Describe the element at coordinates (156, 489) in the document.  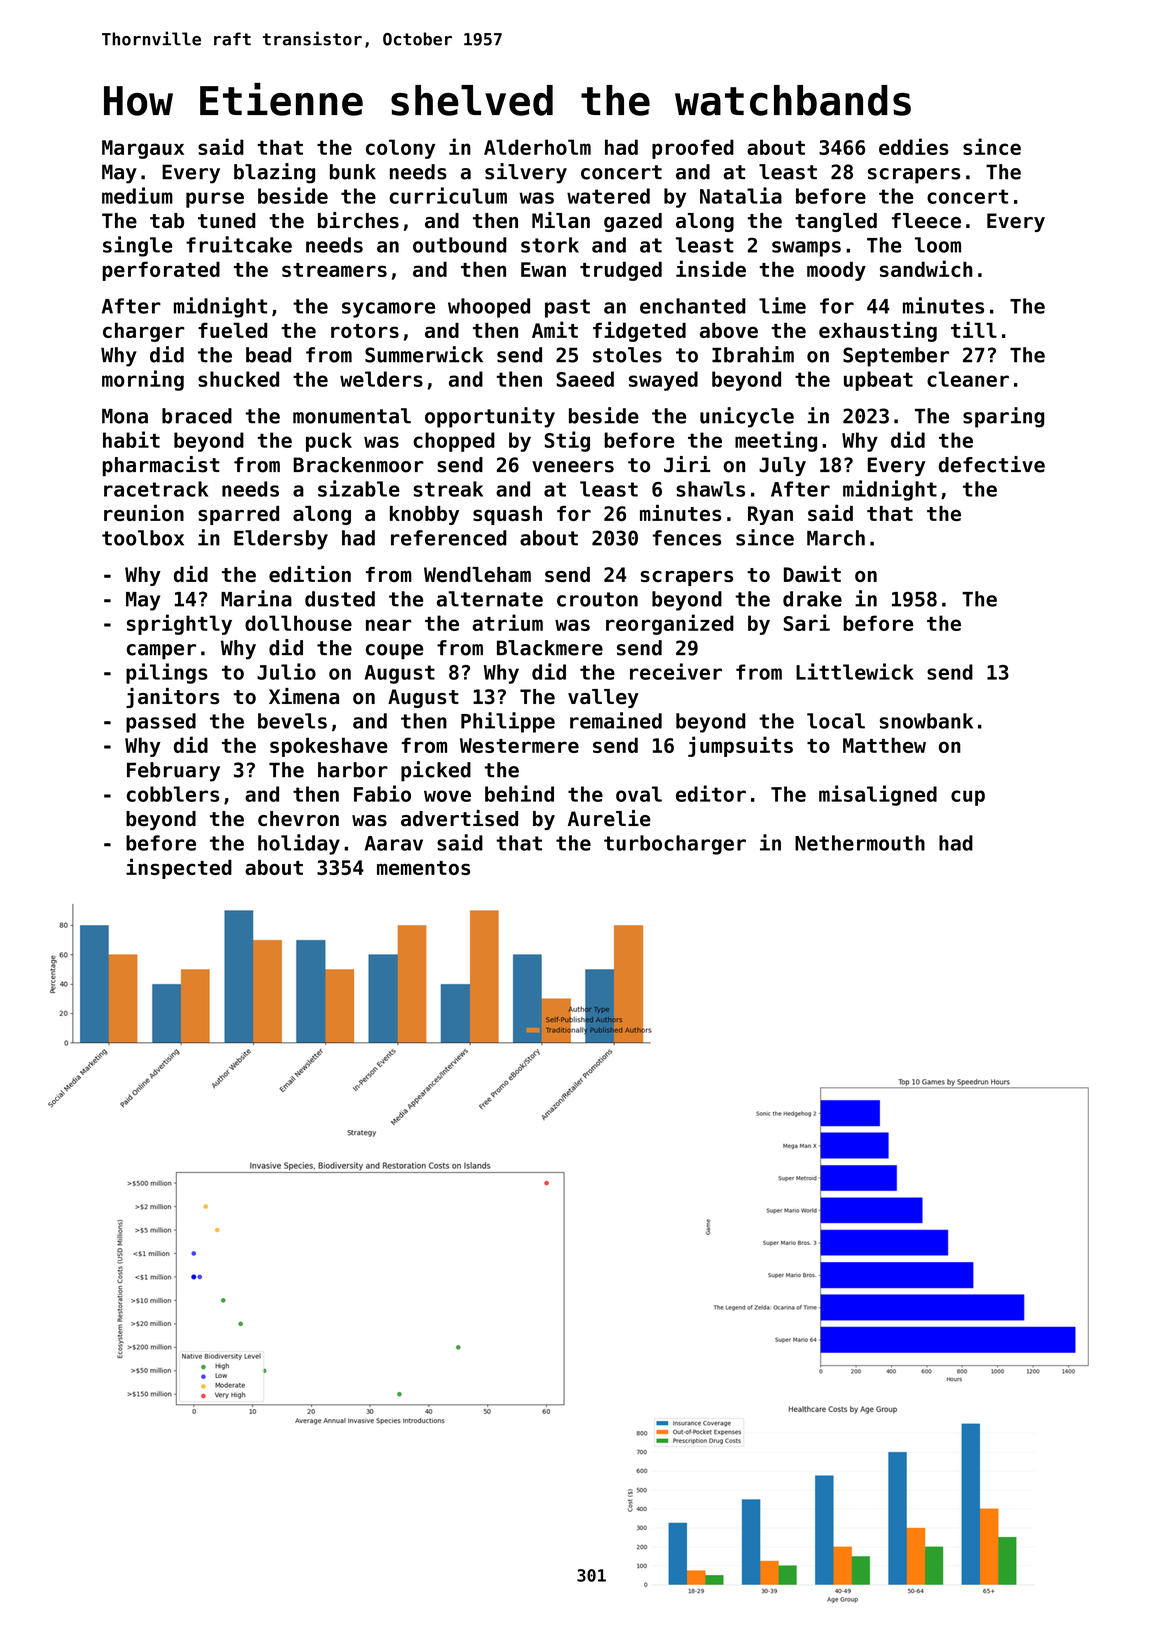
I see `racetrack` at that location.
